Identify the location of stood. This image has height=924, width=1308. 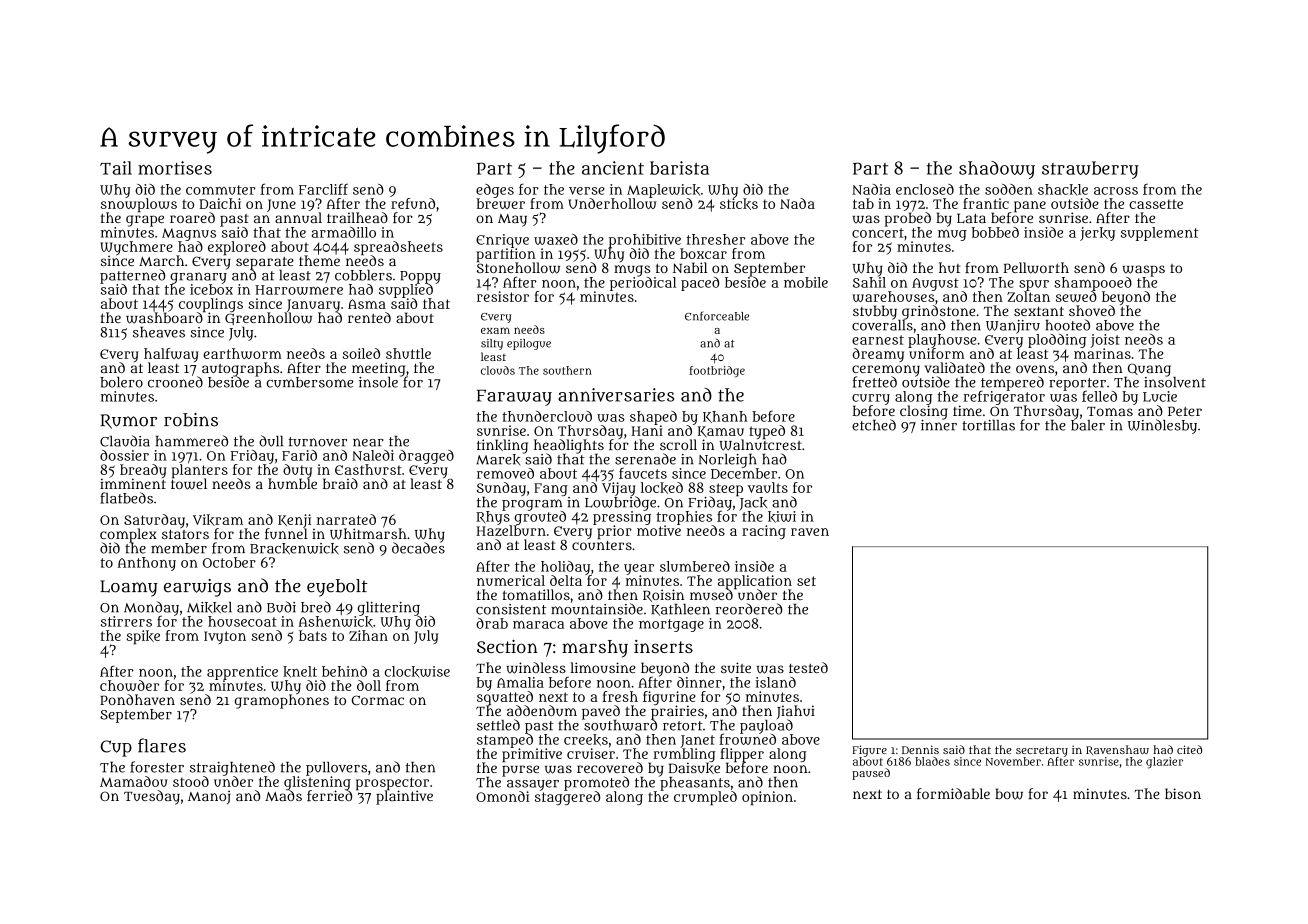
(191, 781).
